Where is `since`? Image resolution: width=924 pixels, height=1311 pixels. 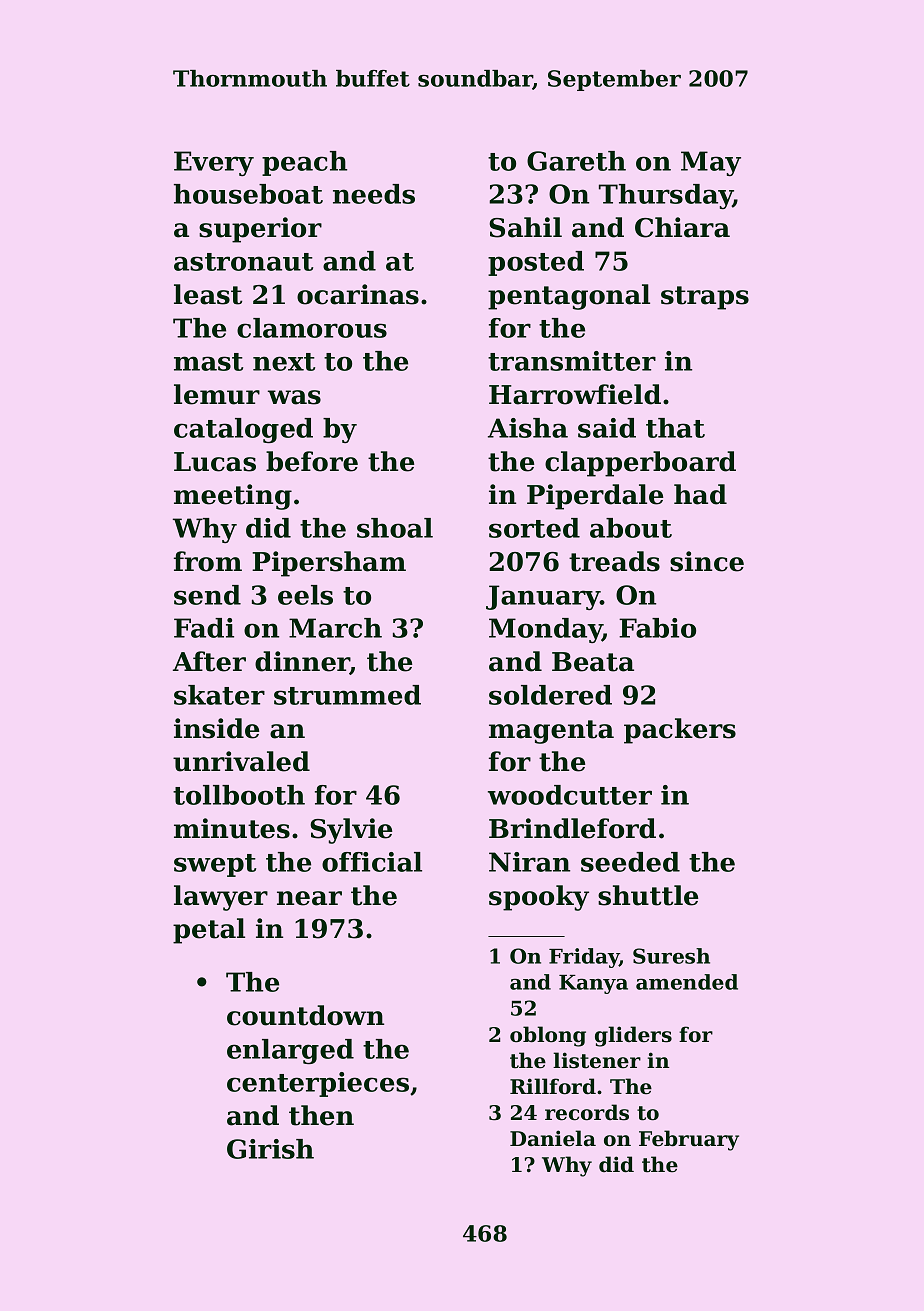
since is located at coordinates (707, 561).
